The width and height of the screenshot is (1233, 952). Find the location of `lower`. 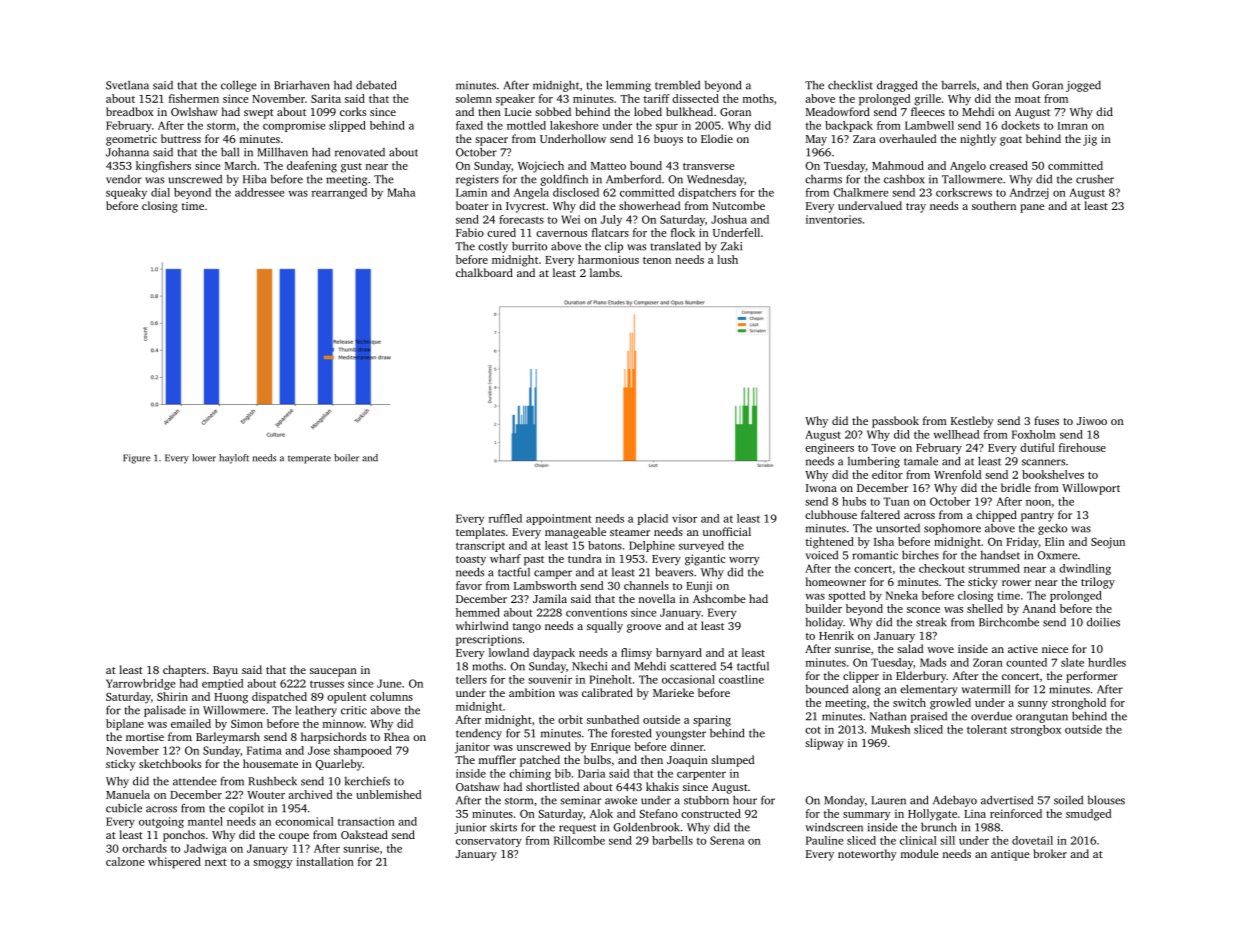

lower is located at coordinates (204, 458).
